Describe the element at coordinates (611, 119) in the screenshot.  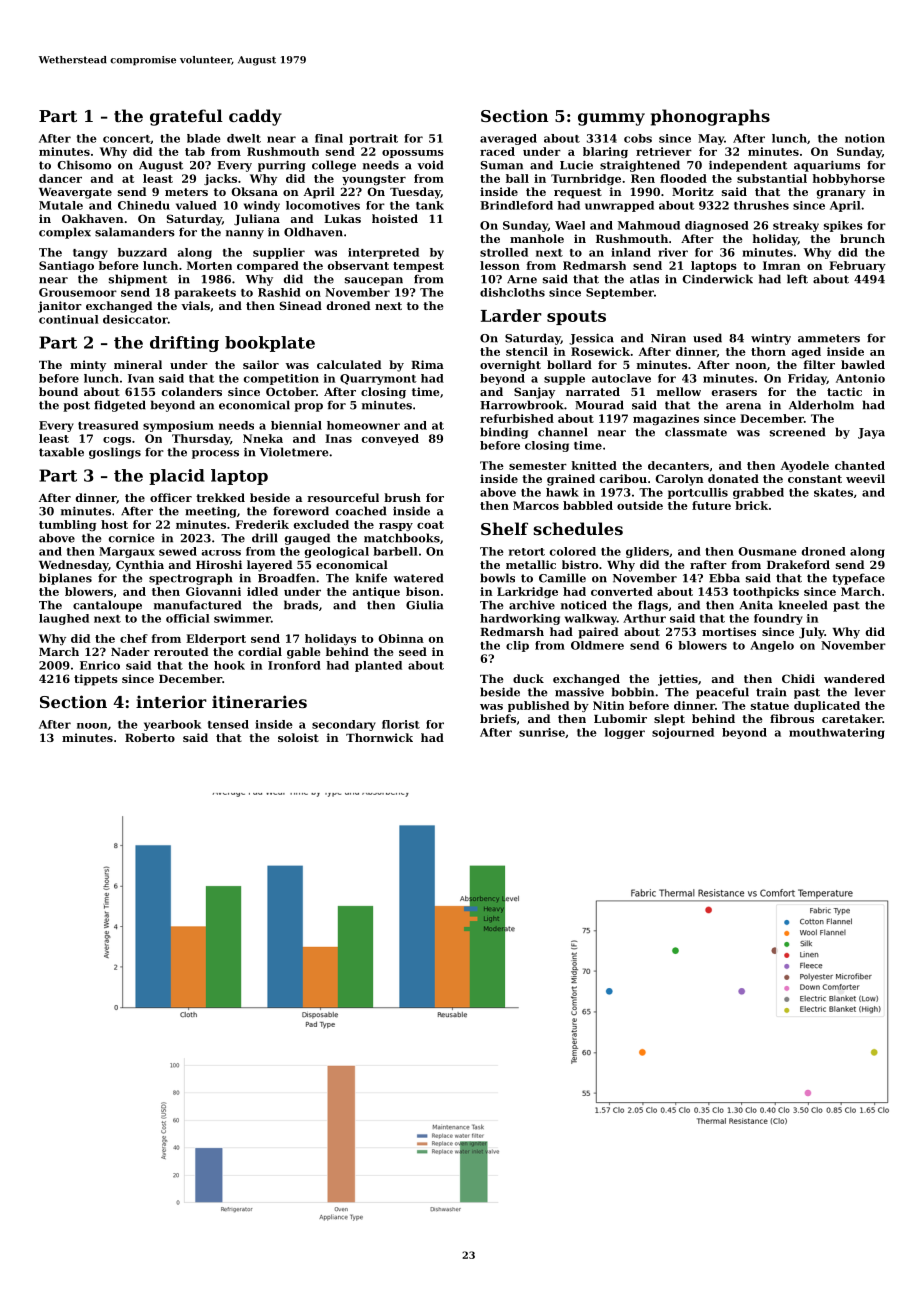
I see `gummy` at that location.
